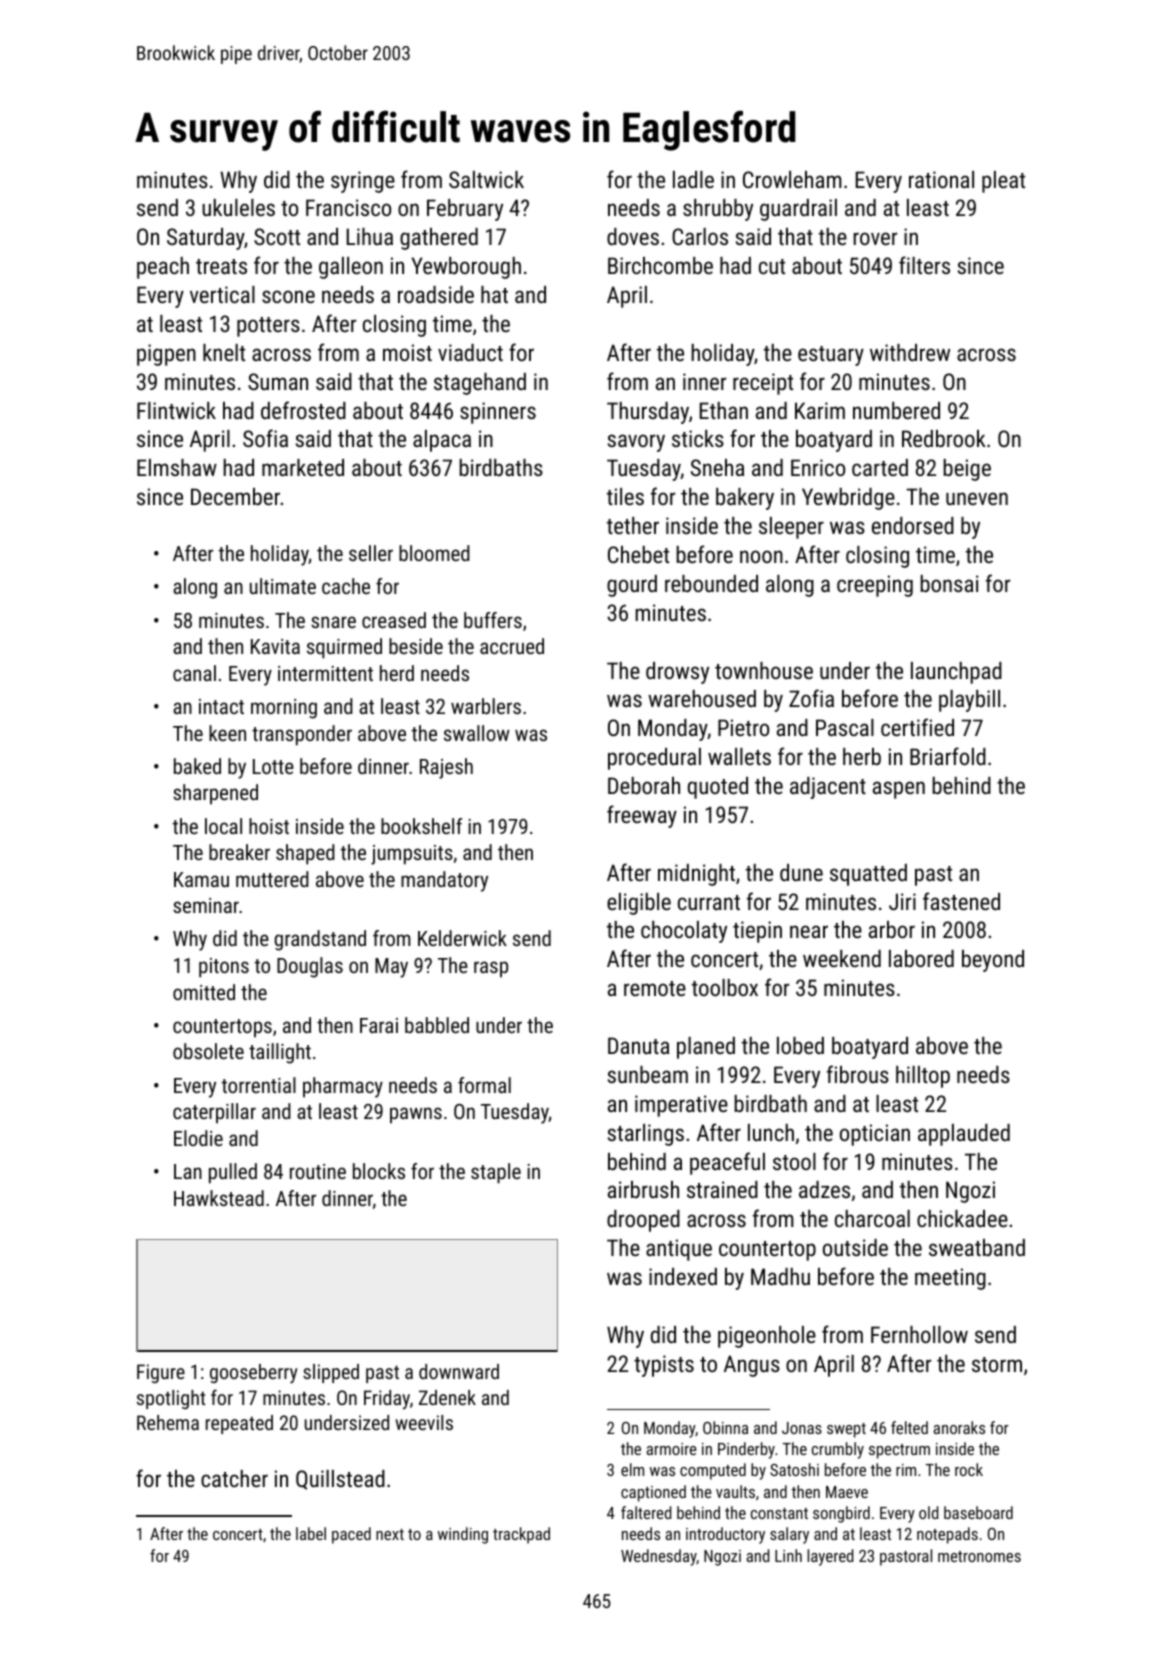  I want to click on sticks, so click(698, 438).
